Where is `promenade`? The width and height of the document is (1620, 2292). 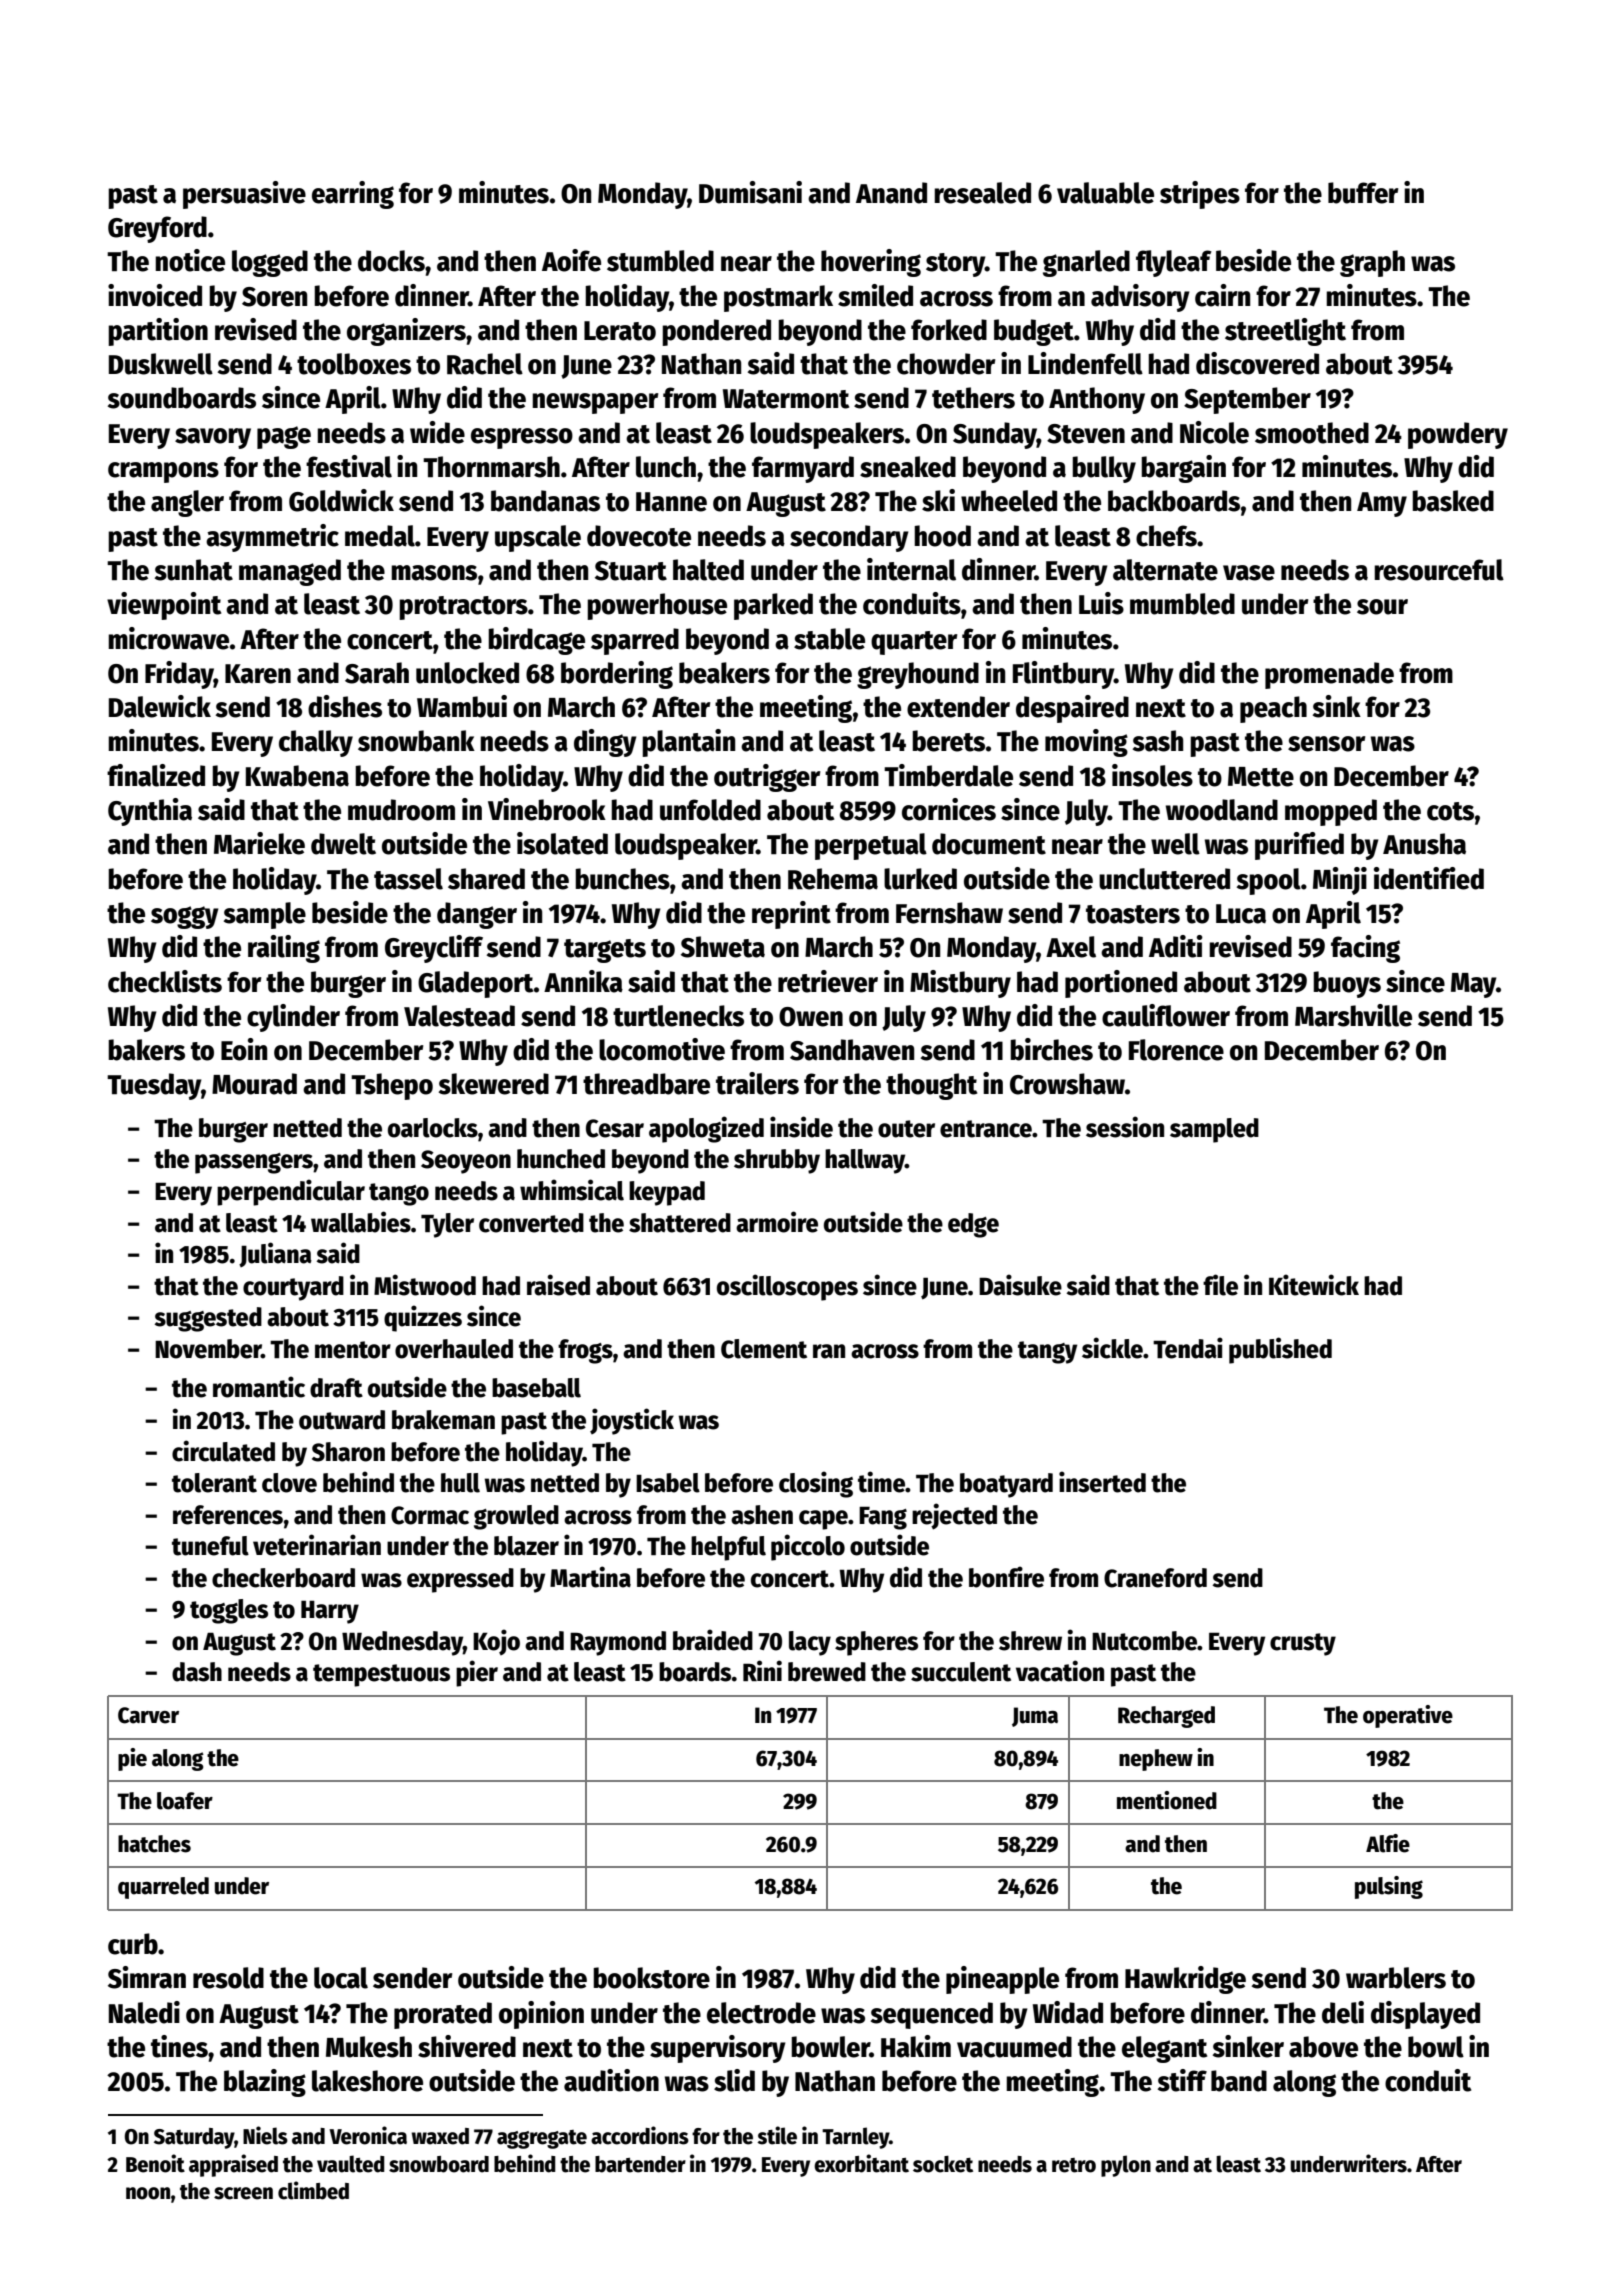
promenade is located at coordinates (1329, 675).
